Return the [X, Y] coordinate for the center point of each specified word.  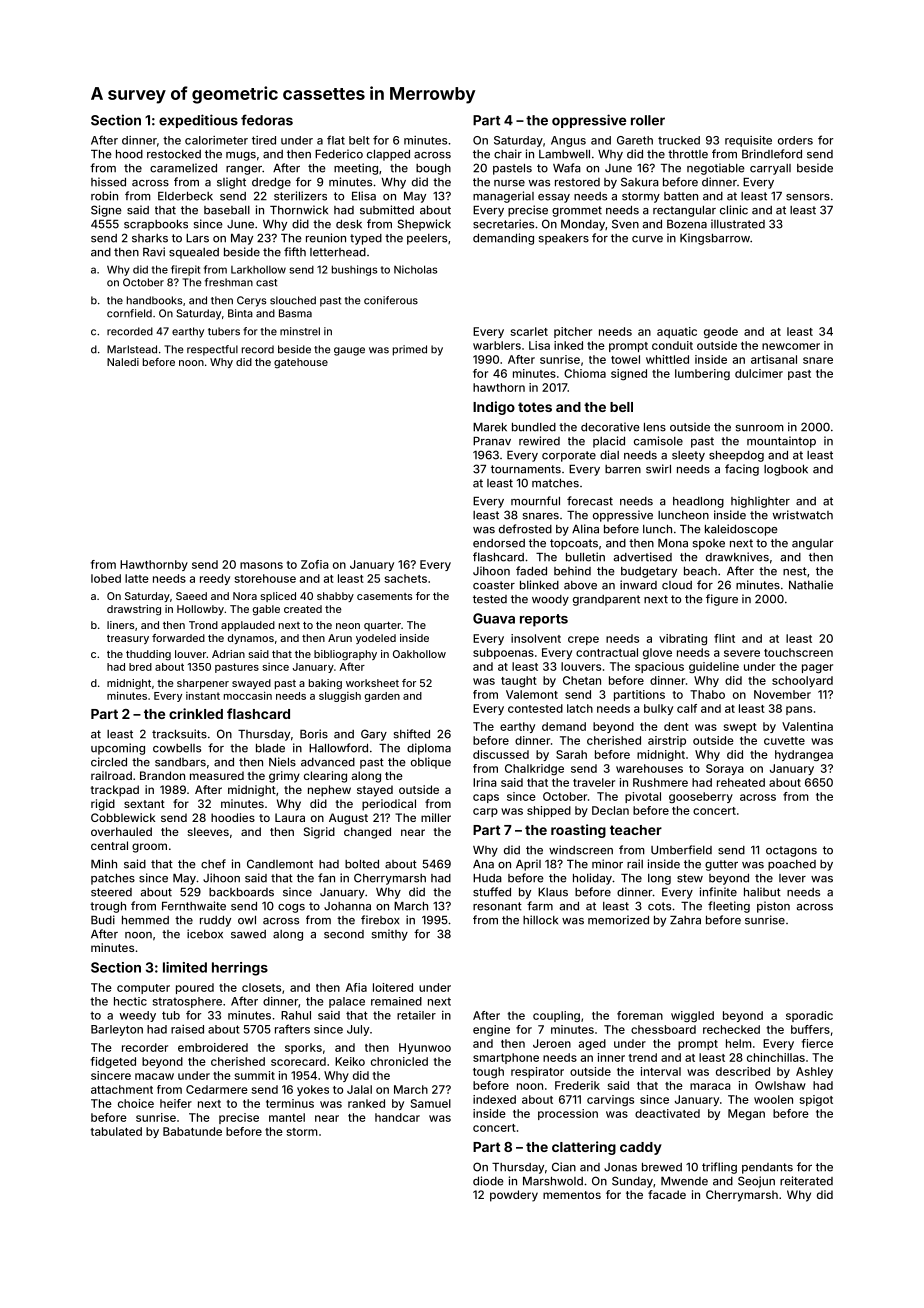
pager [817, 669]
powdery [514, 1196]
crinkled [196, 713]
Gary [374, 735]
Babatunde [192, 1131]
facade [667, 1194]
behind [572, 571]
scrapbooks [156, 225]
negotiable [716, 169]
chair [508, 154]
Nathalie [811, 585]
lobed [106, 578]
